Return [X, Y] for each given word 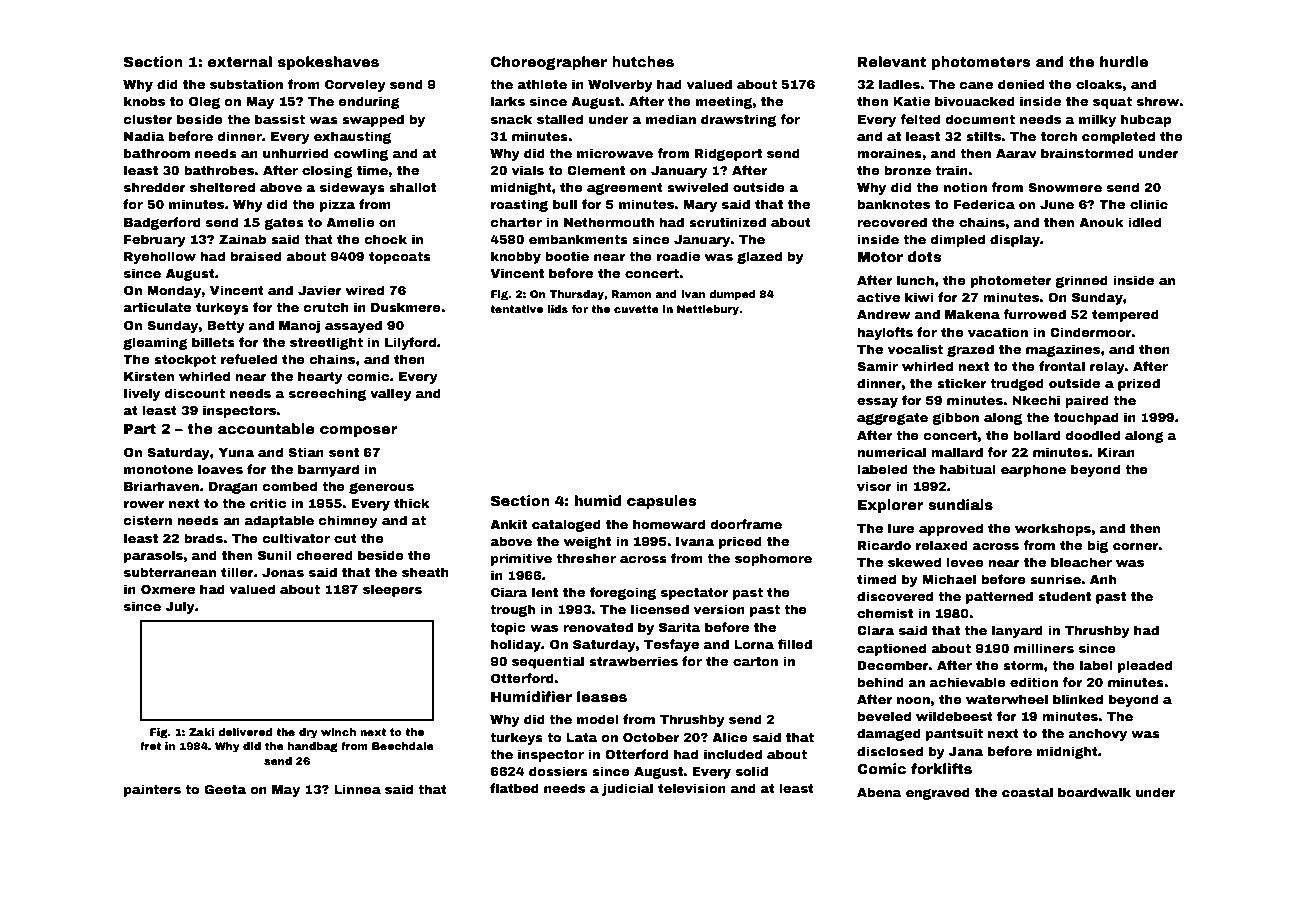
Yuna [236, 452]
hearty [320, 377]
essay [877, 403]
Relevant [892, 61]
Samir [877, 366]
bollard [1037, 435]
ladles [899, 84]
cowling [361, 154]
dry [308, 733]
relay [1107, 367]
